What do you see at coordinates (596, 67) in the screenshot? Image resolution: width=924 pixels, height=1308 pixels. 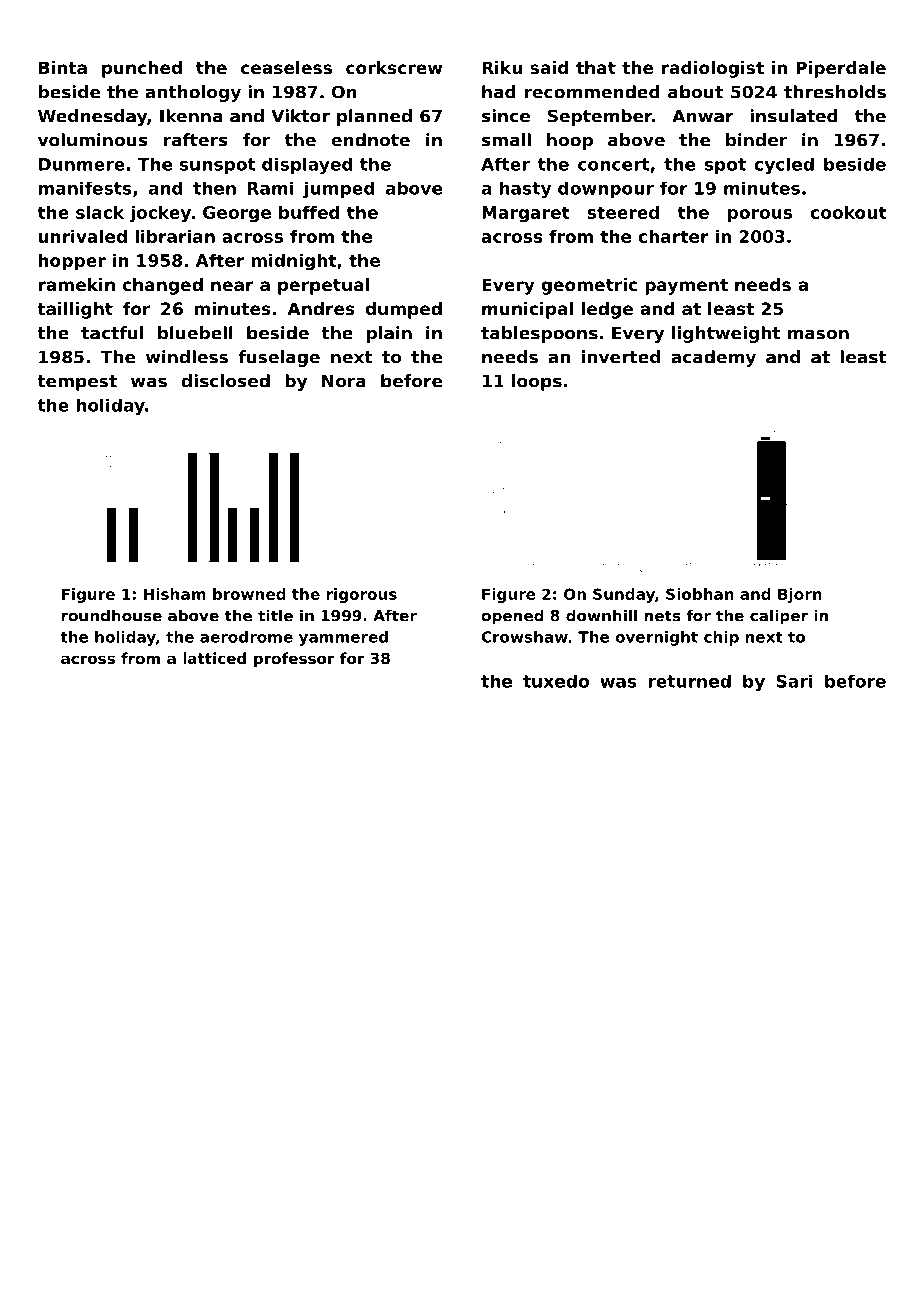 I see `that` at bounding box center [596, 67].
